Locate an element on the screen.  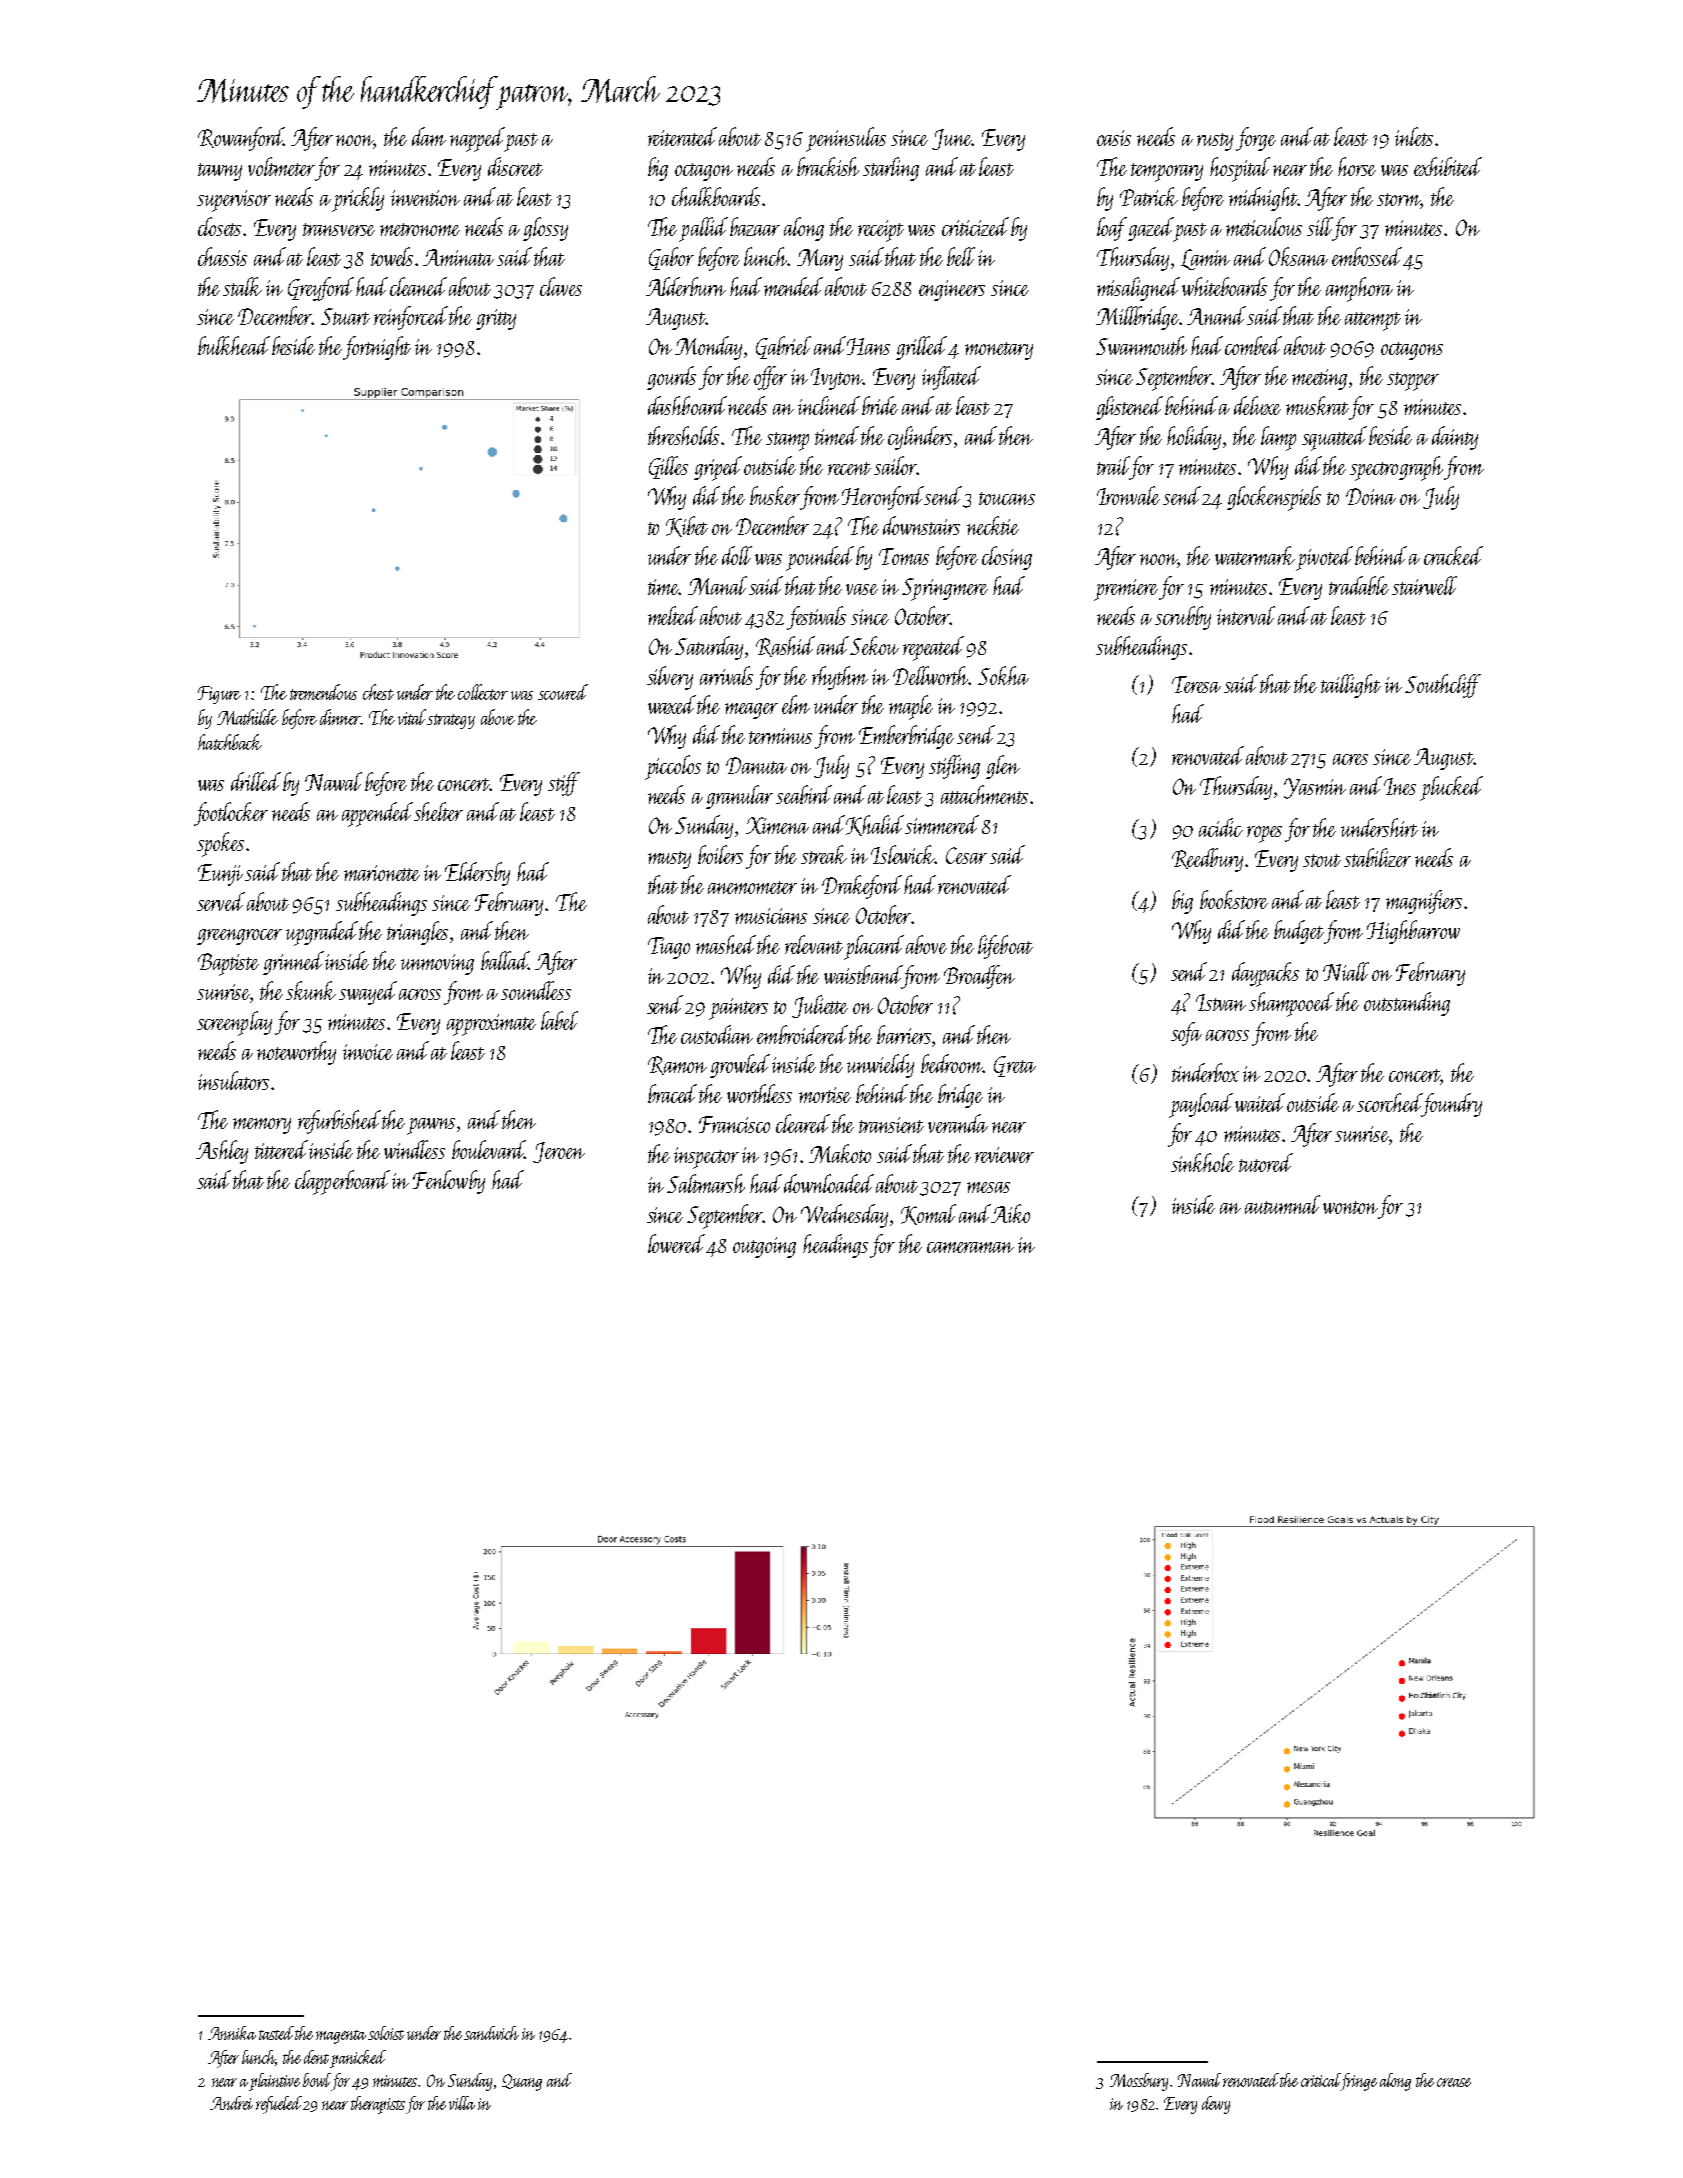
gritty is located at coordinates (496, 319).
